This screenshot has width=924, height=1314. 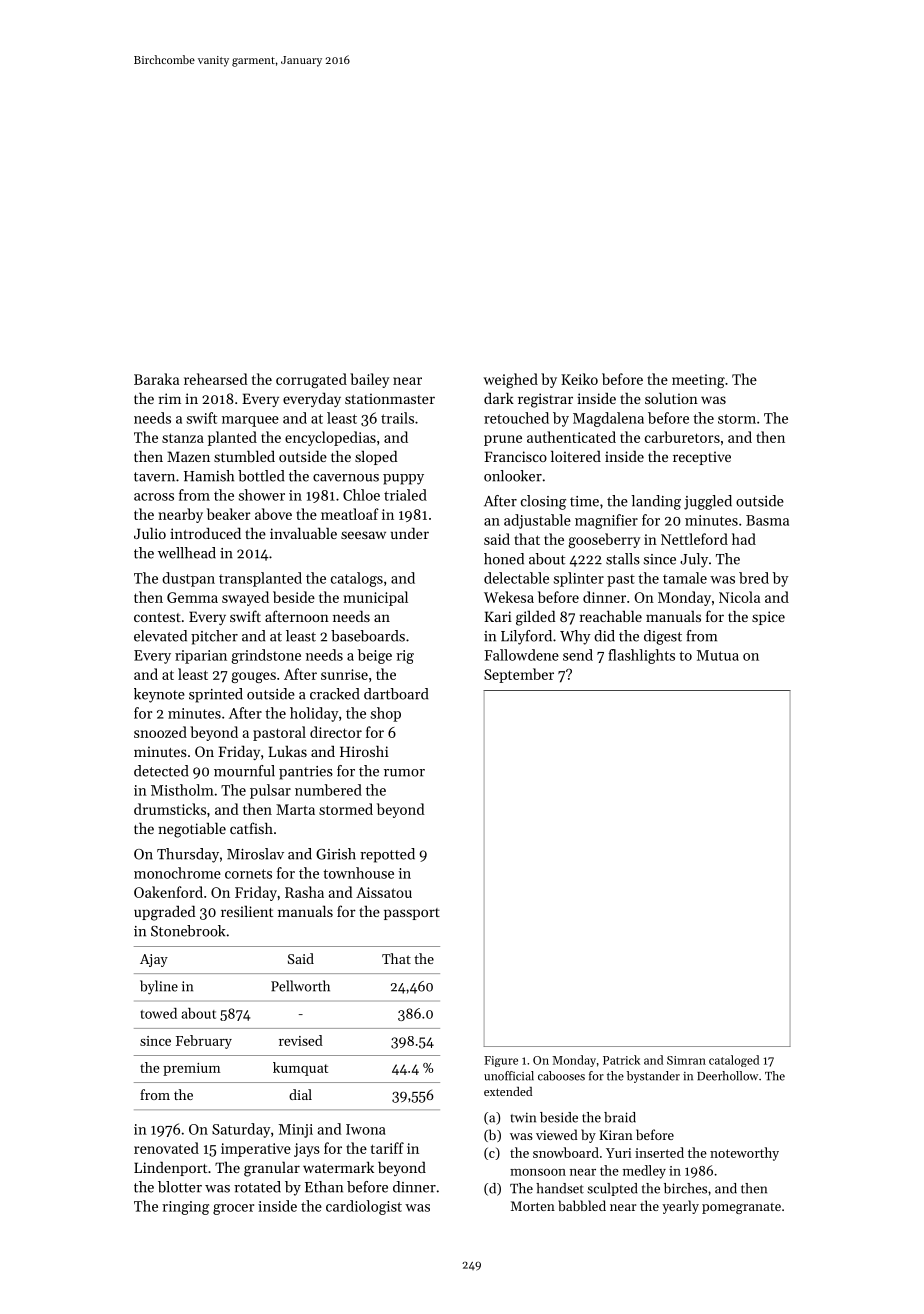 I want to click on meeting, so click(x=698, y=381).
